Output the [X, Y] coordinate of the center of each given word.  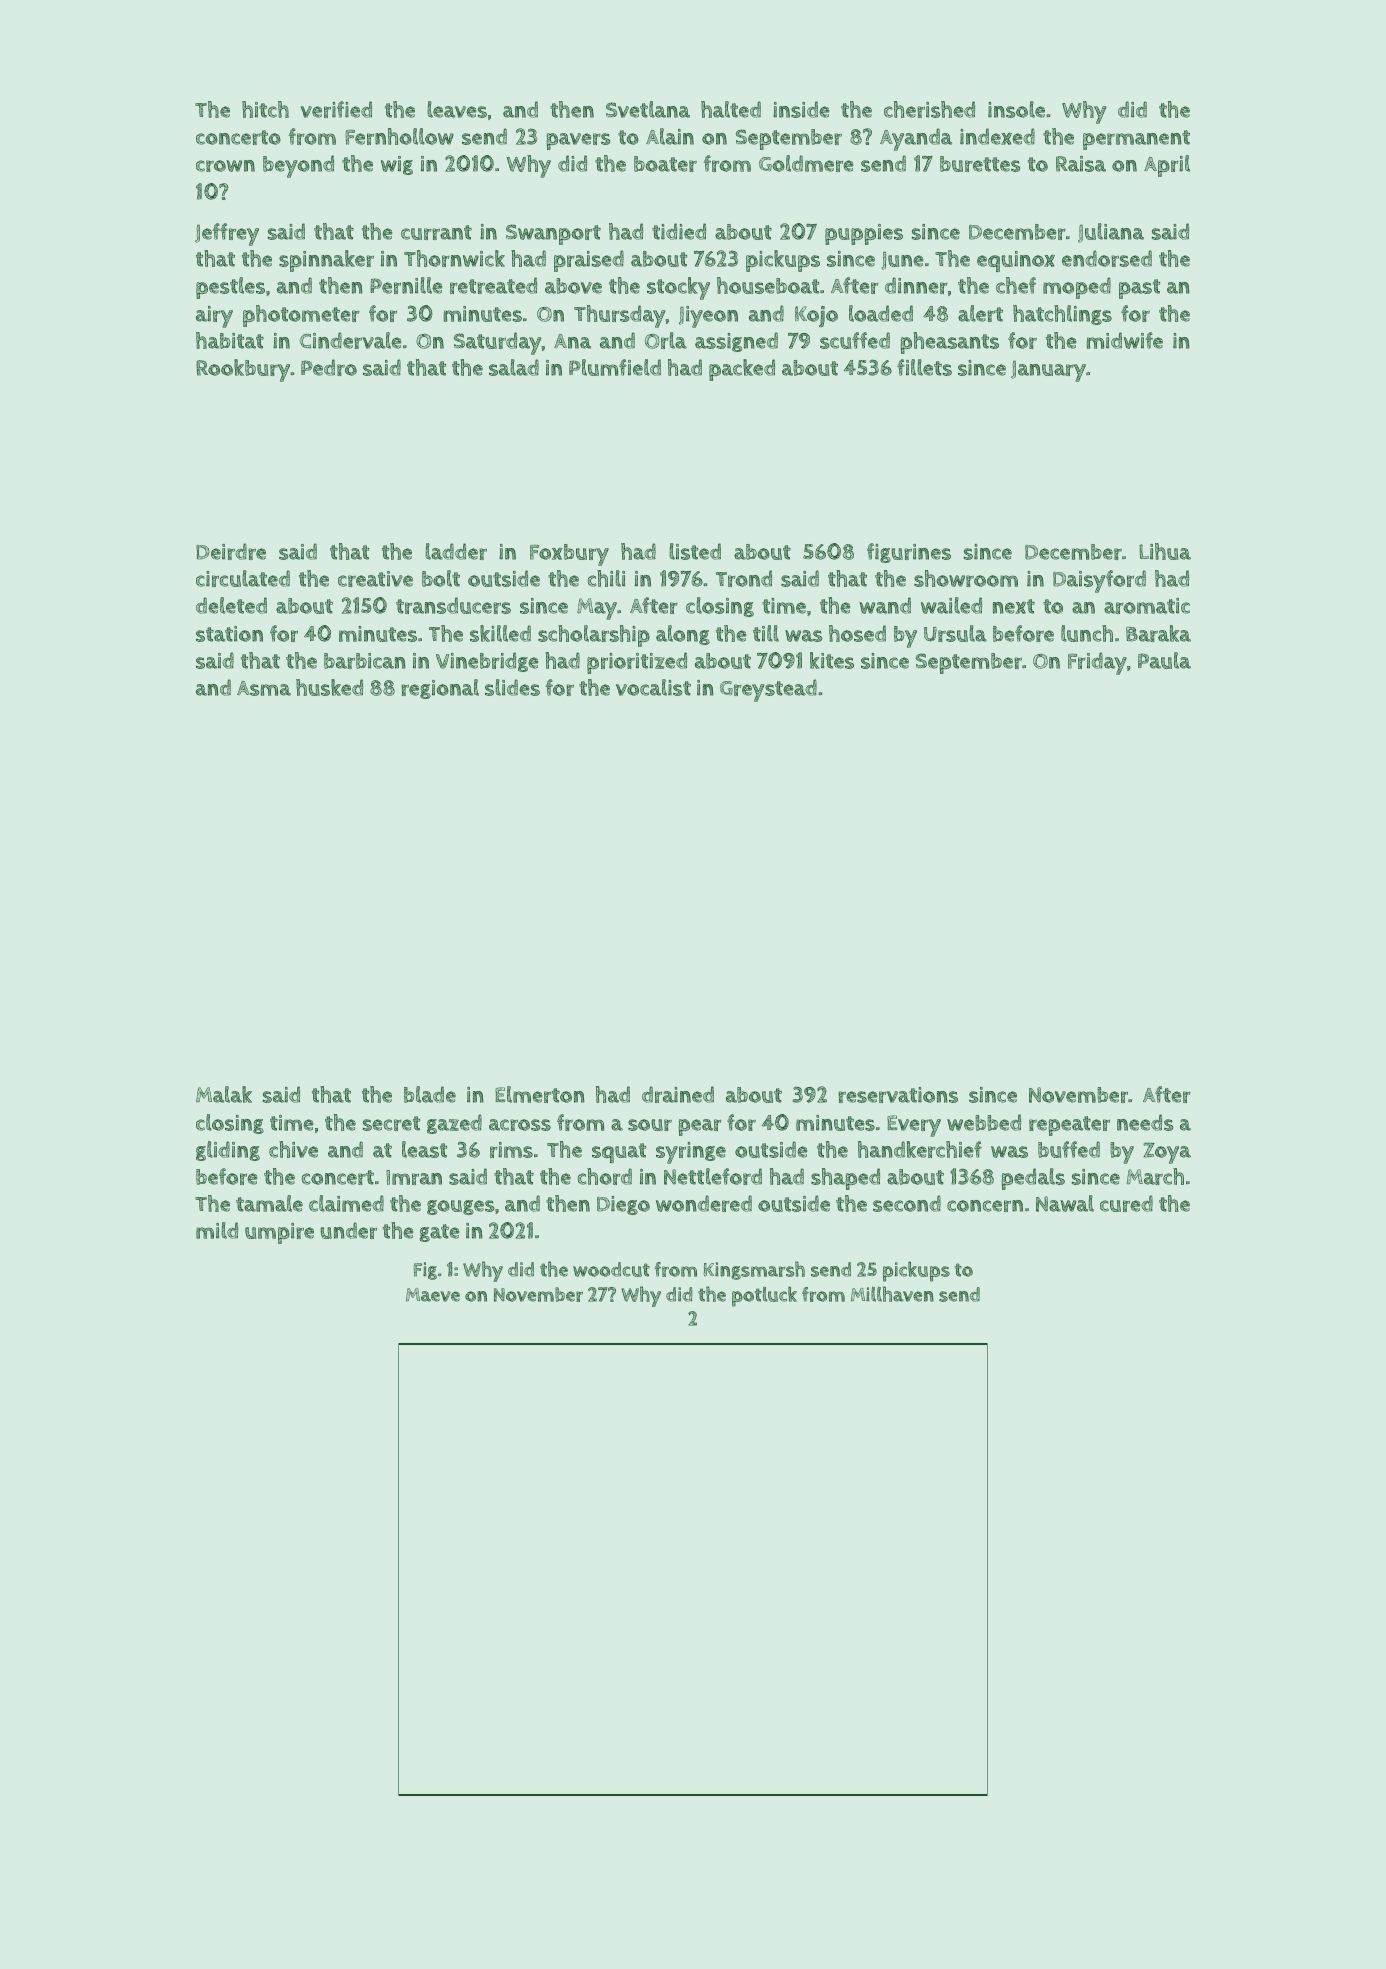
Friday [1097, 663]
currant [436, 232]
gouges [461, 1207]
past [1139, 289]
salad [514, 367]
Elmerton [540, 1094]
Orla [666, 340]
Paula [1164, 660]
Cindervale [350, 340]
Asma [264, 688]
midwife [1125, 340]
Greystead [768, 690]
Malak [224, 1094]
